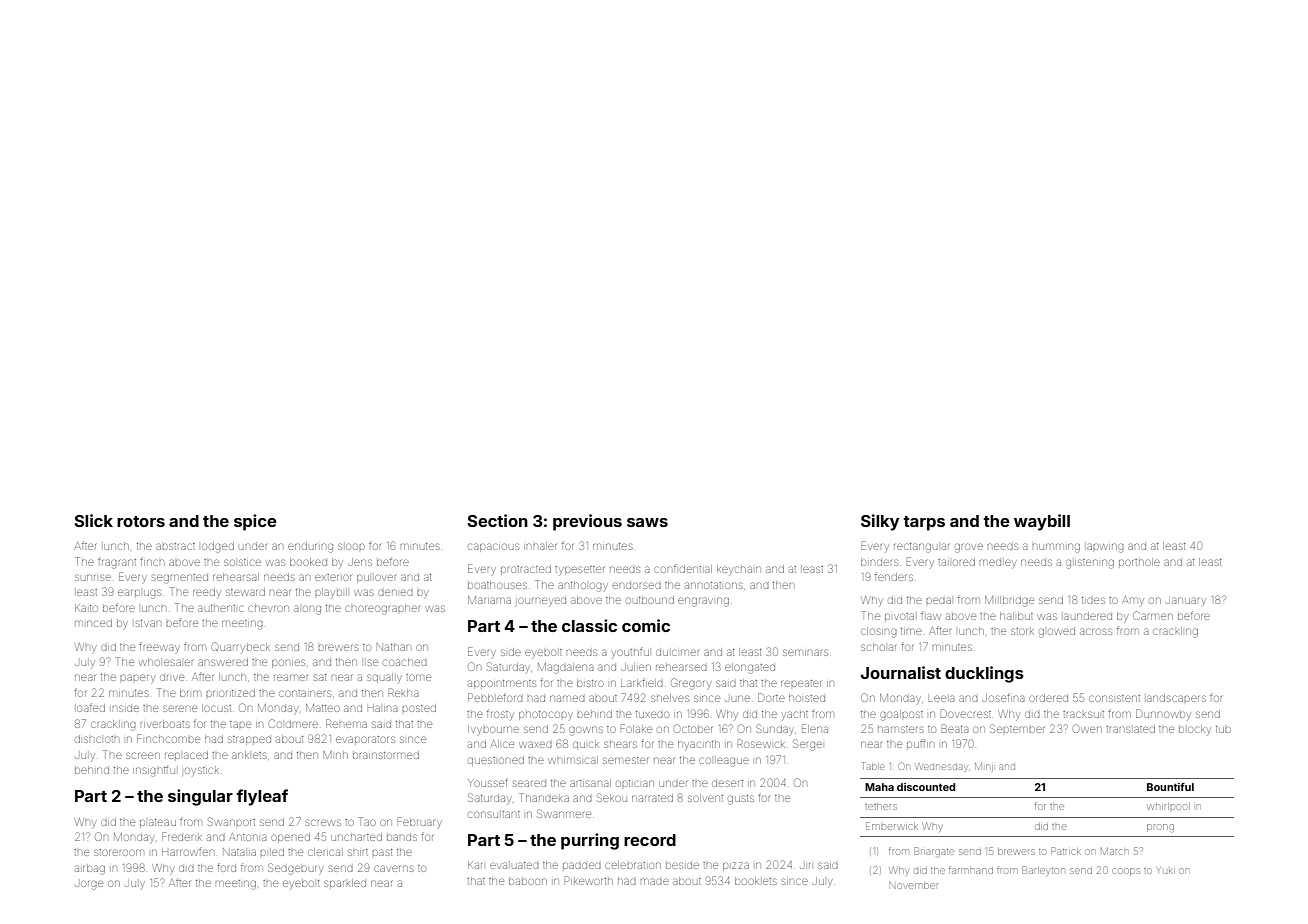 The width and height of the page is (1308, 924). I want to click on November, so click(914, 885).
